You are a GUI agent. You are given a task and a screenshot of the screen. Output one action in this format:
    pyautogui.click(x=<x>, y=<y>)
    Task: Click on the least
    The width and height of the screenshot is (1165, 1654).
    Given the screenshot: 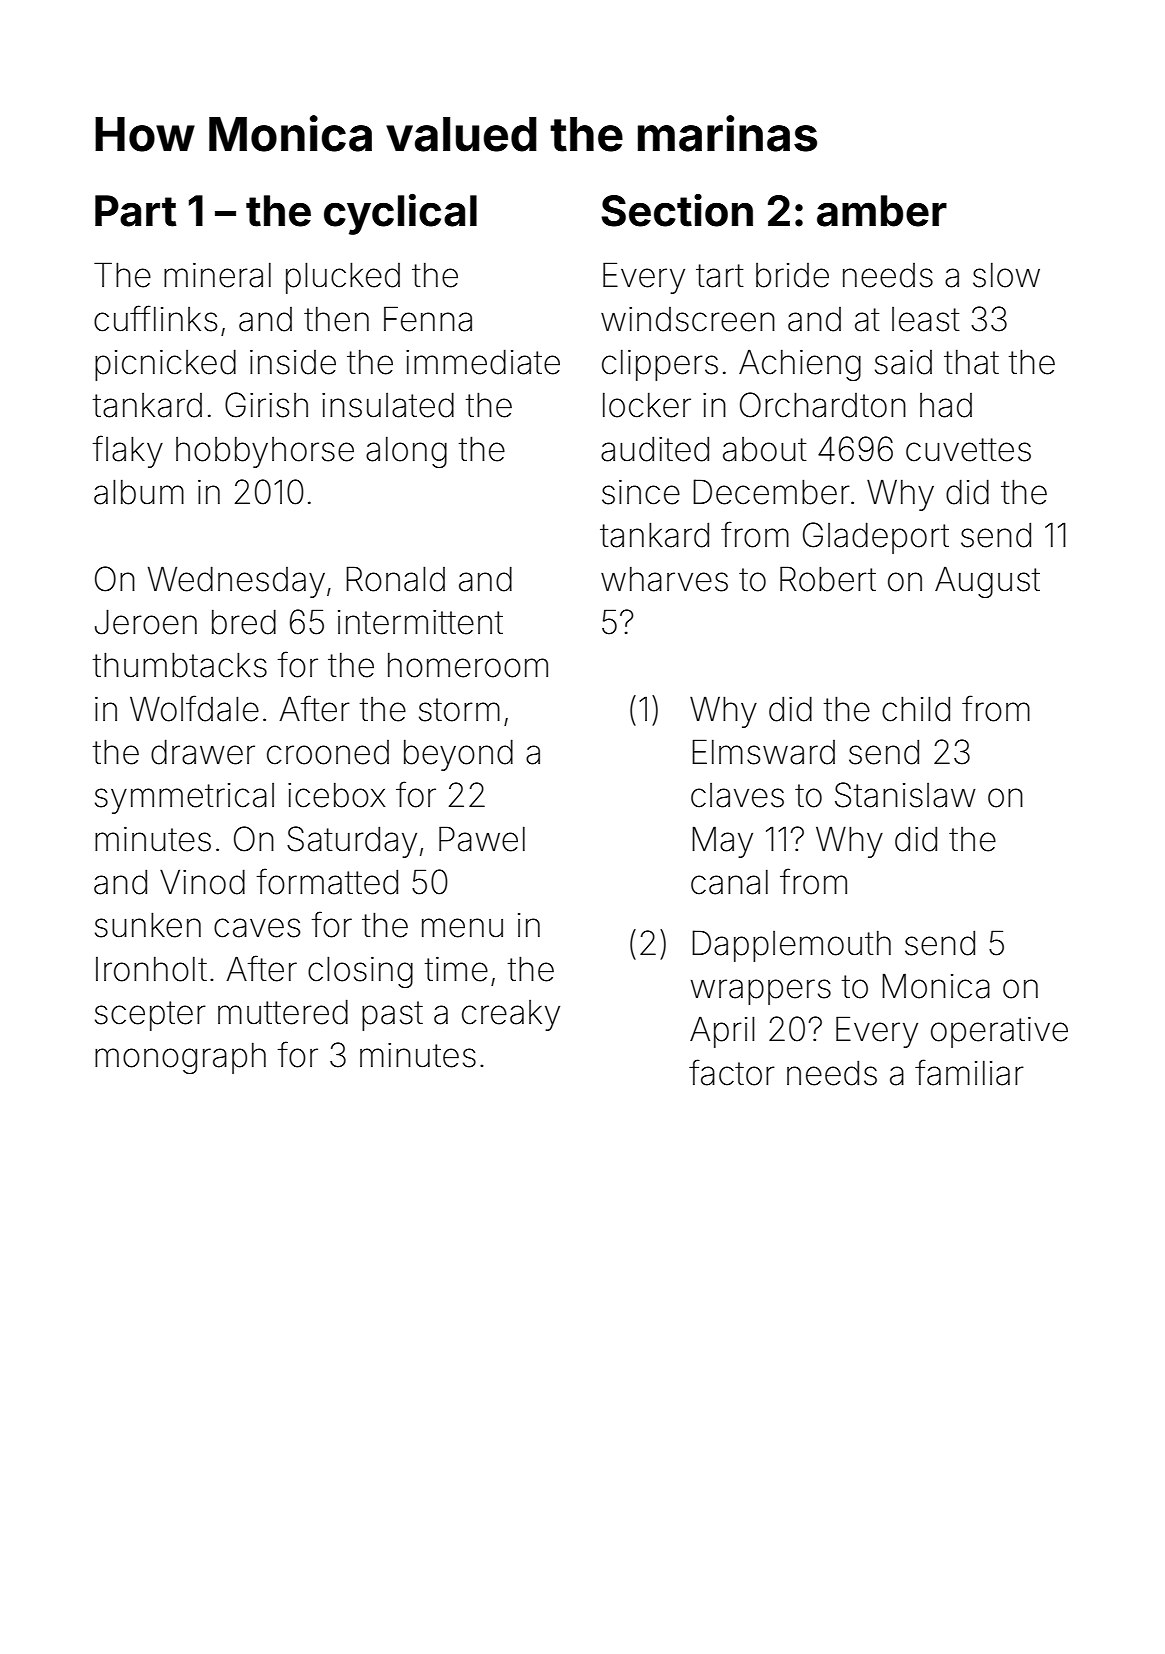 What is the action you would take?
    pyautogui.click(x=926, y=319)
